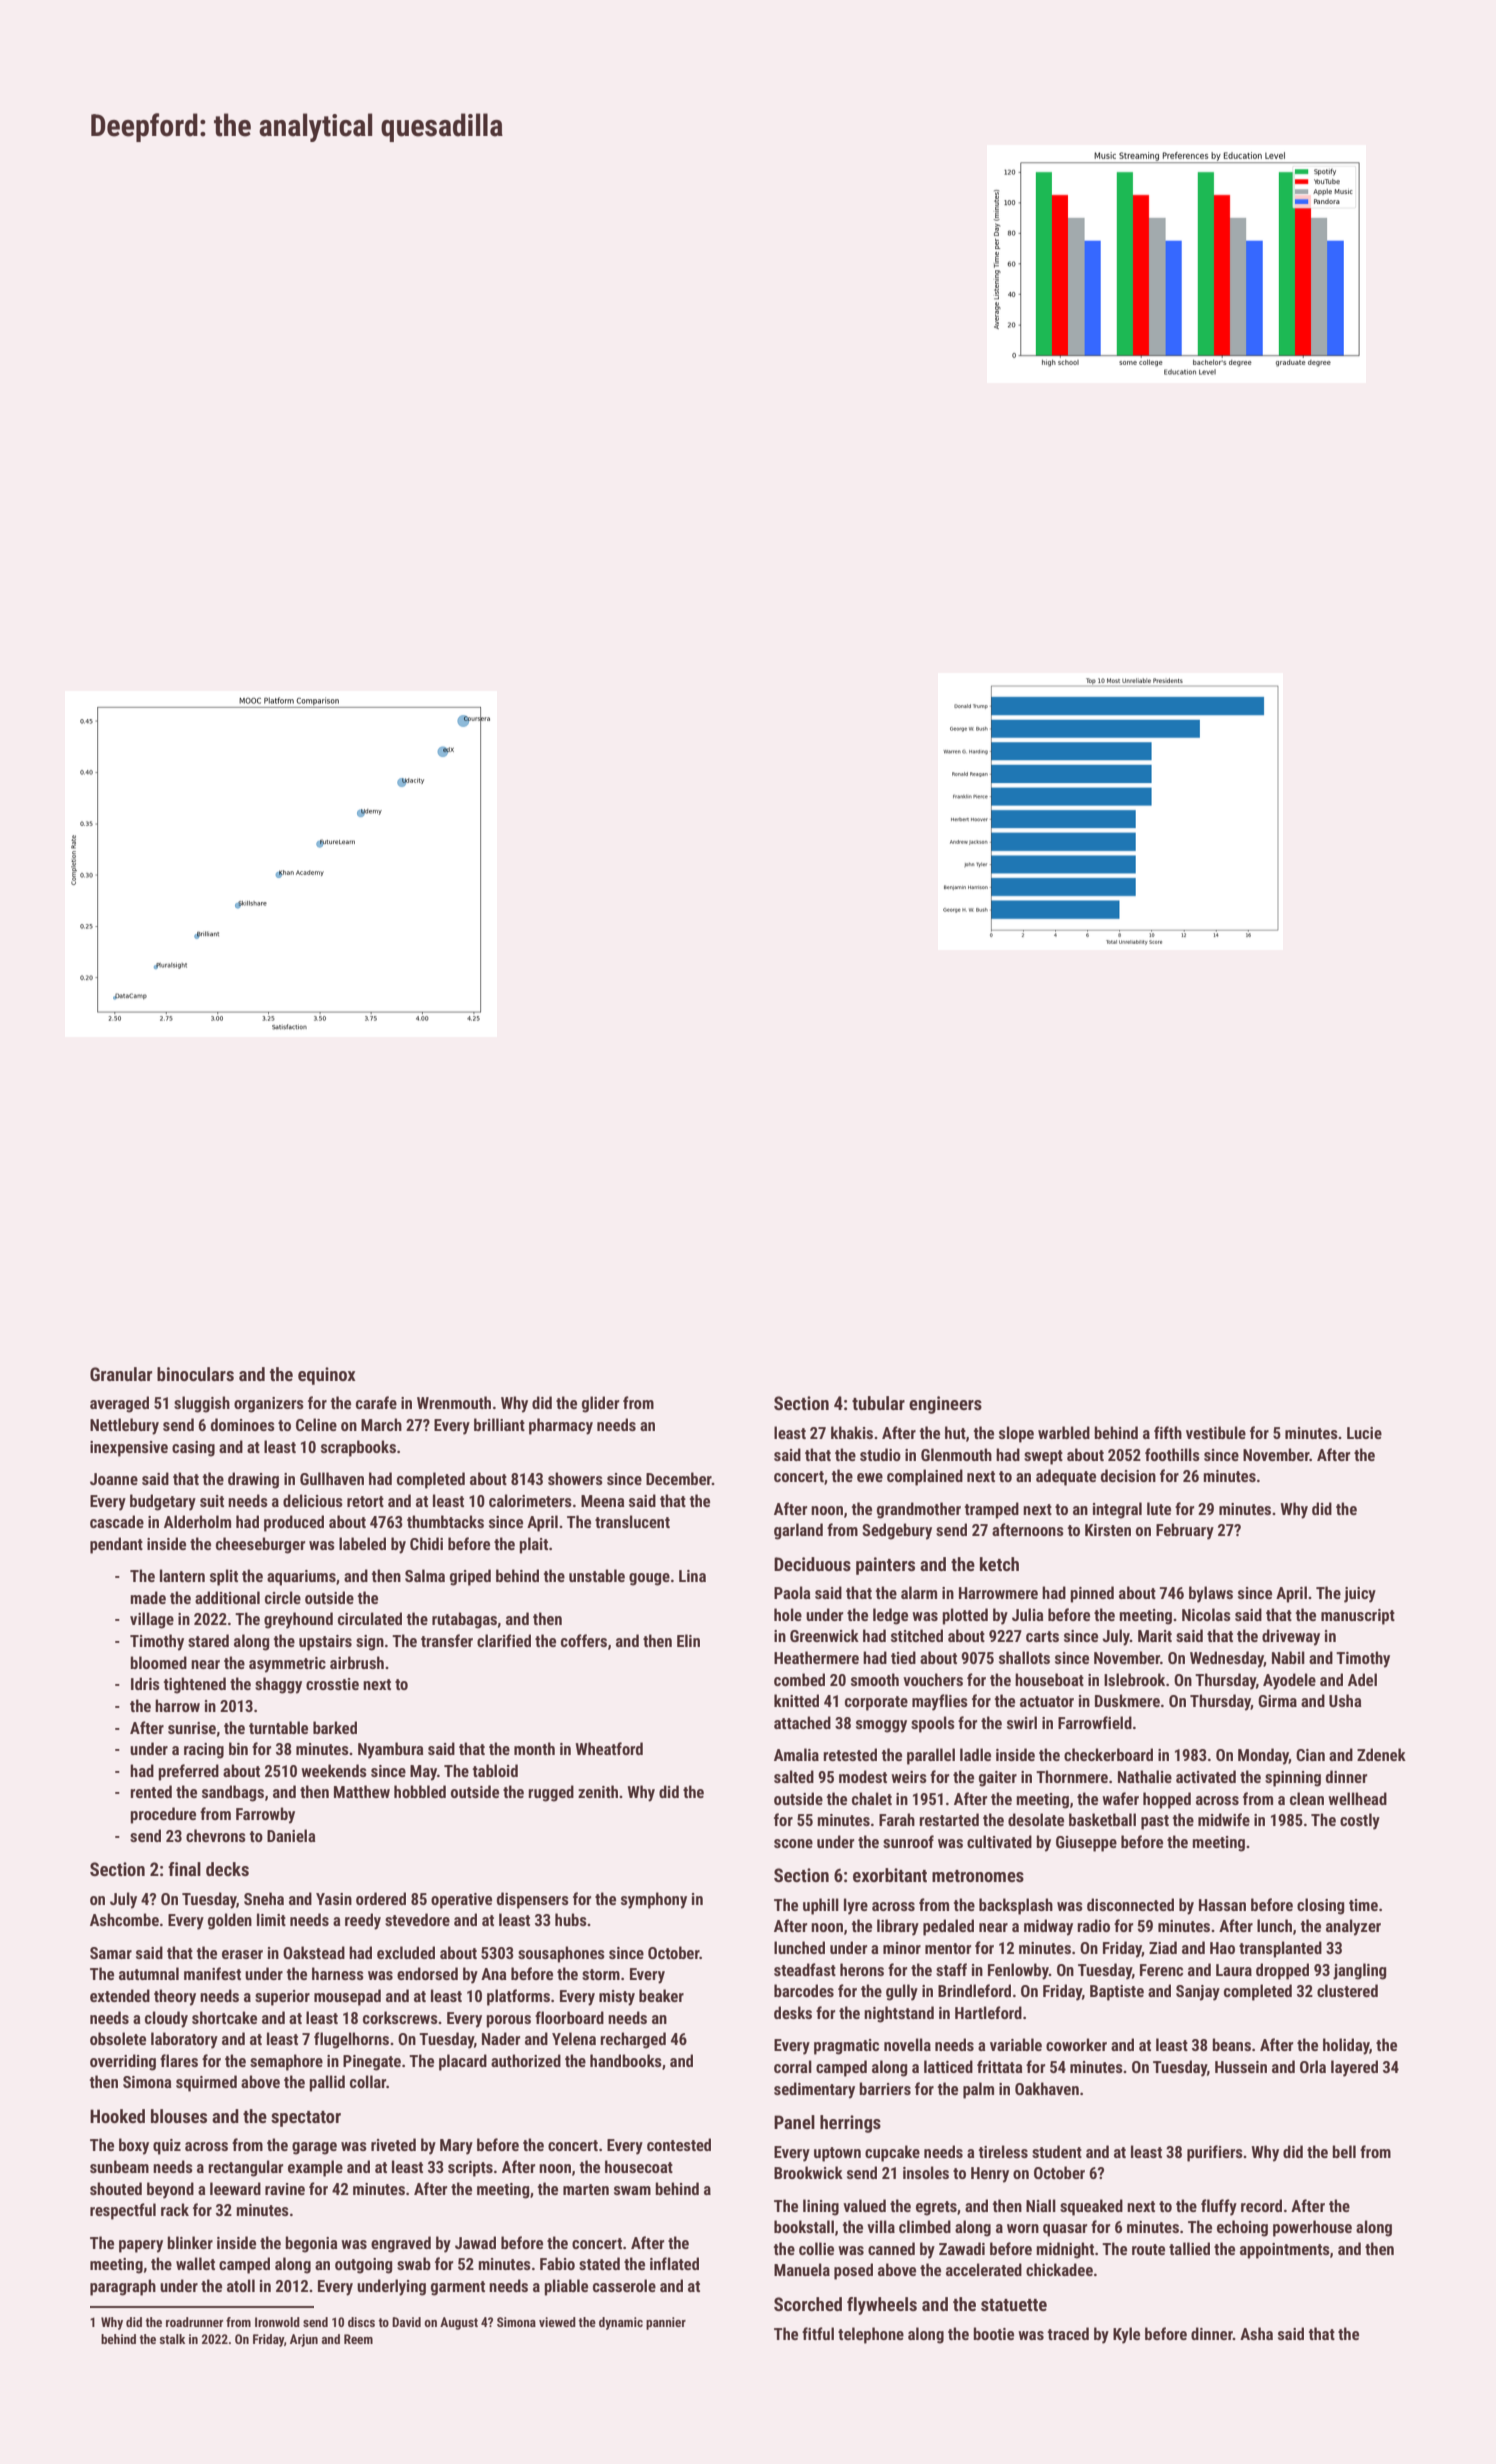  I want to click on dynamic, so click(621, 2323).
